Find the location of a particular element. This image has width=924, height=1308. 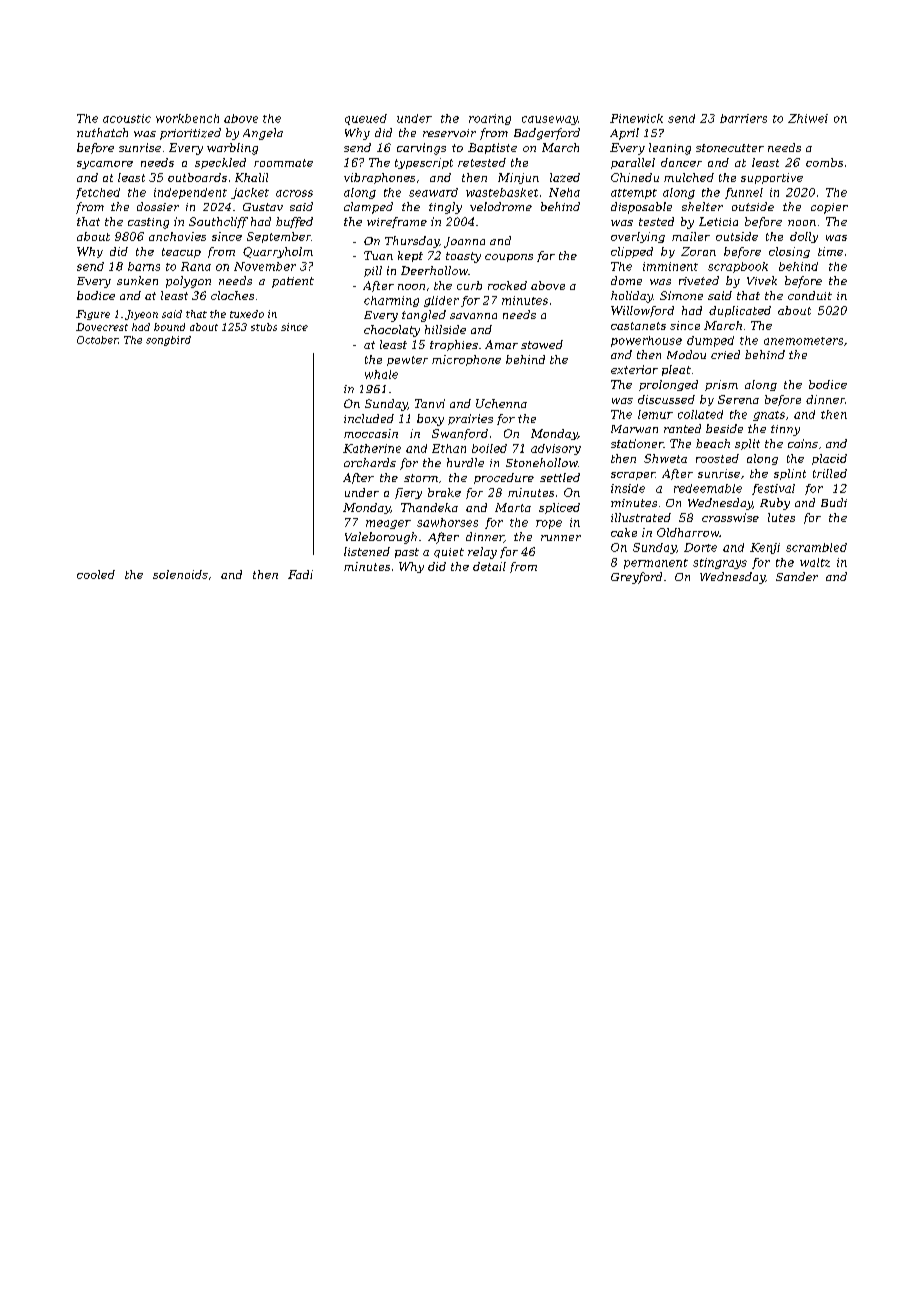

fetched is located at coordinates (98, 193).
